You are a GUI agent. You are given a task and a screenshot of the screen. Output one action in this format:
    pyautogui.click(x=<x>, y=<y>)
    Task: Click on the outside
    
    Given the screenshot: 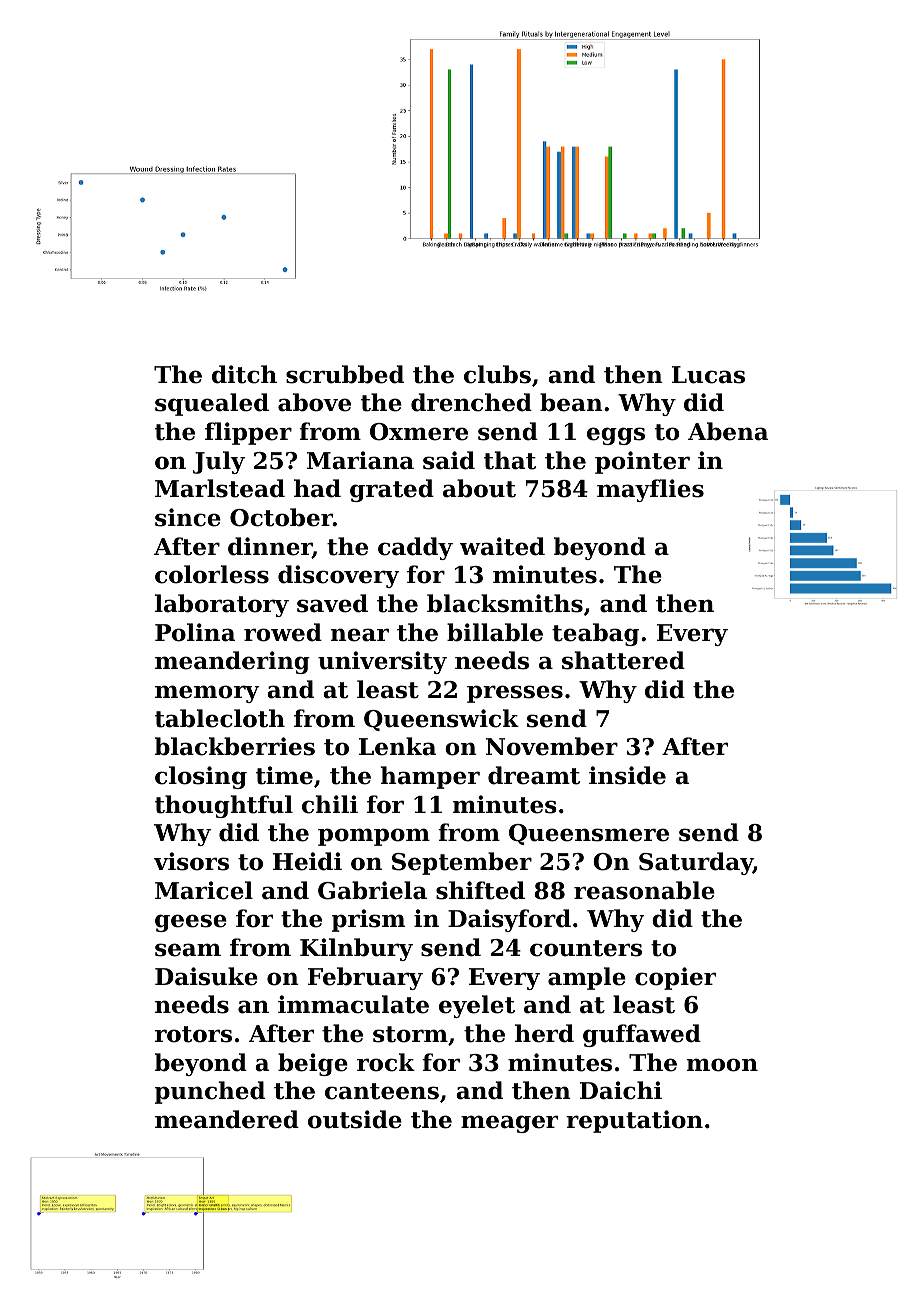 What is the action you would take?
    pyautogui.click(x=355, y=1119)
